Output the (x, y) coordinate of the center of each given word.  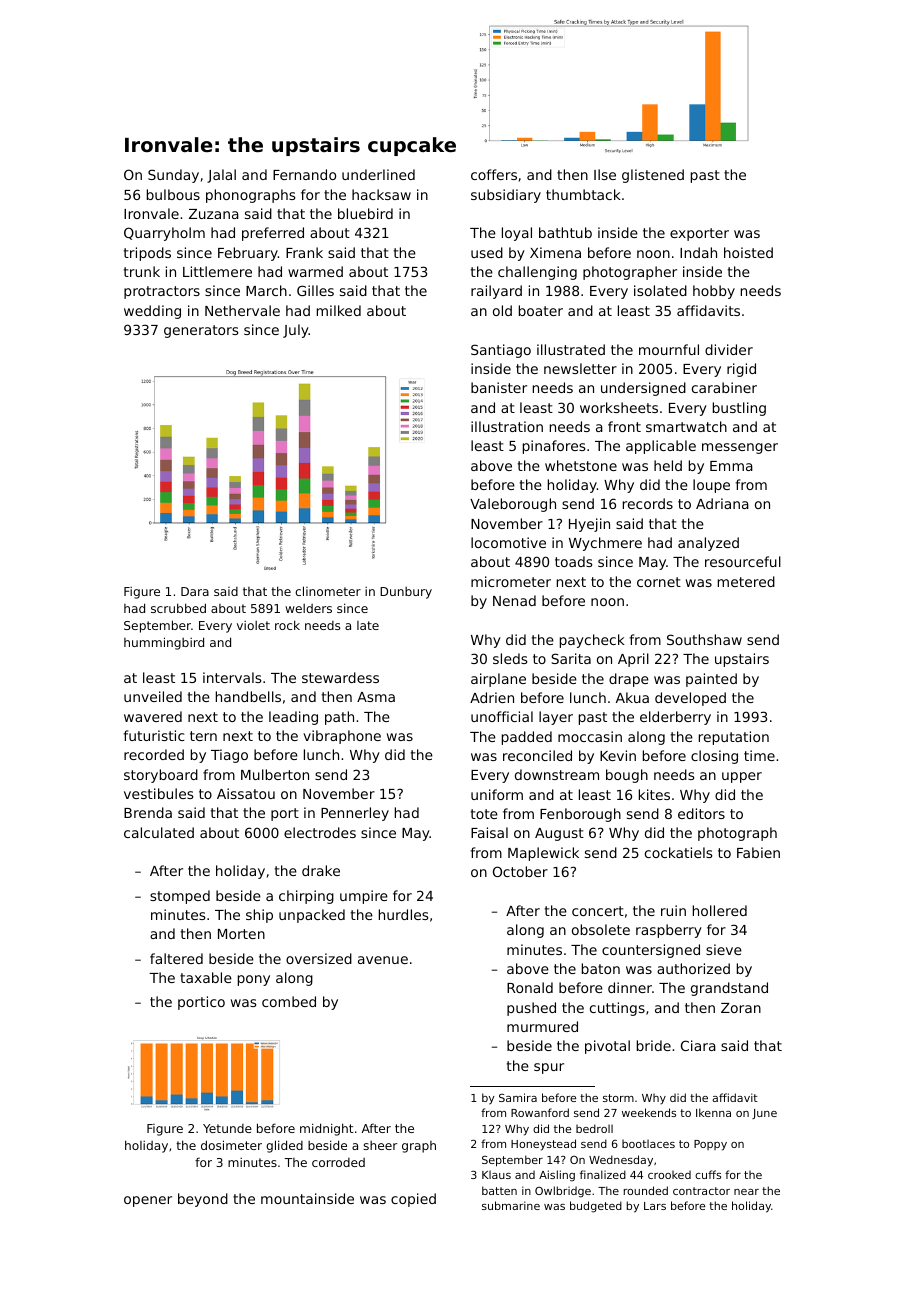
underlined (378, 174)
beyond (203, 1200)
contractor (701, 1191)
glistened (653, 176)
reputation (734, 738)
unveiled (153, 696)
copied (413, 1200)
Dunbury (406, 593)
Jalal (221, 176)
